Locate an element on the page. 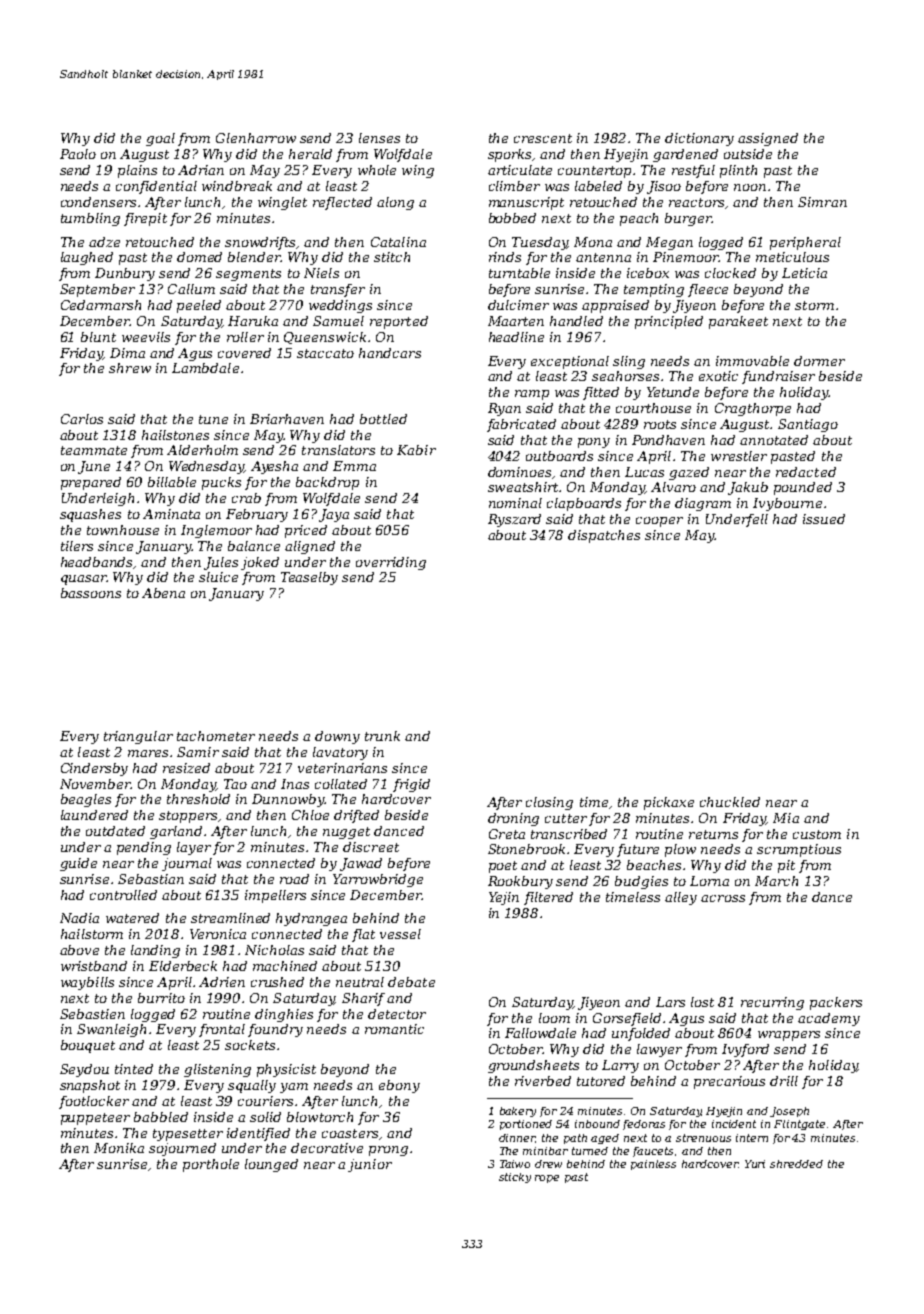 This image has width=924, height=1314. guide is located at coordinates (78, 864).
